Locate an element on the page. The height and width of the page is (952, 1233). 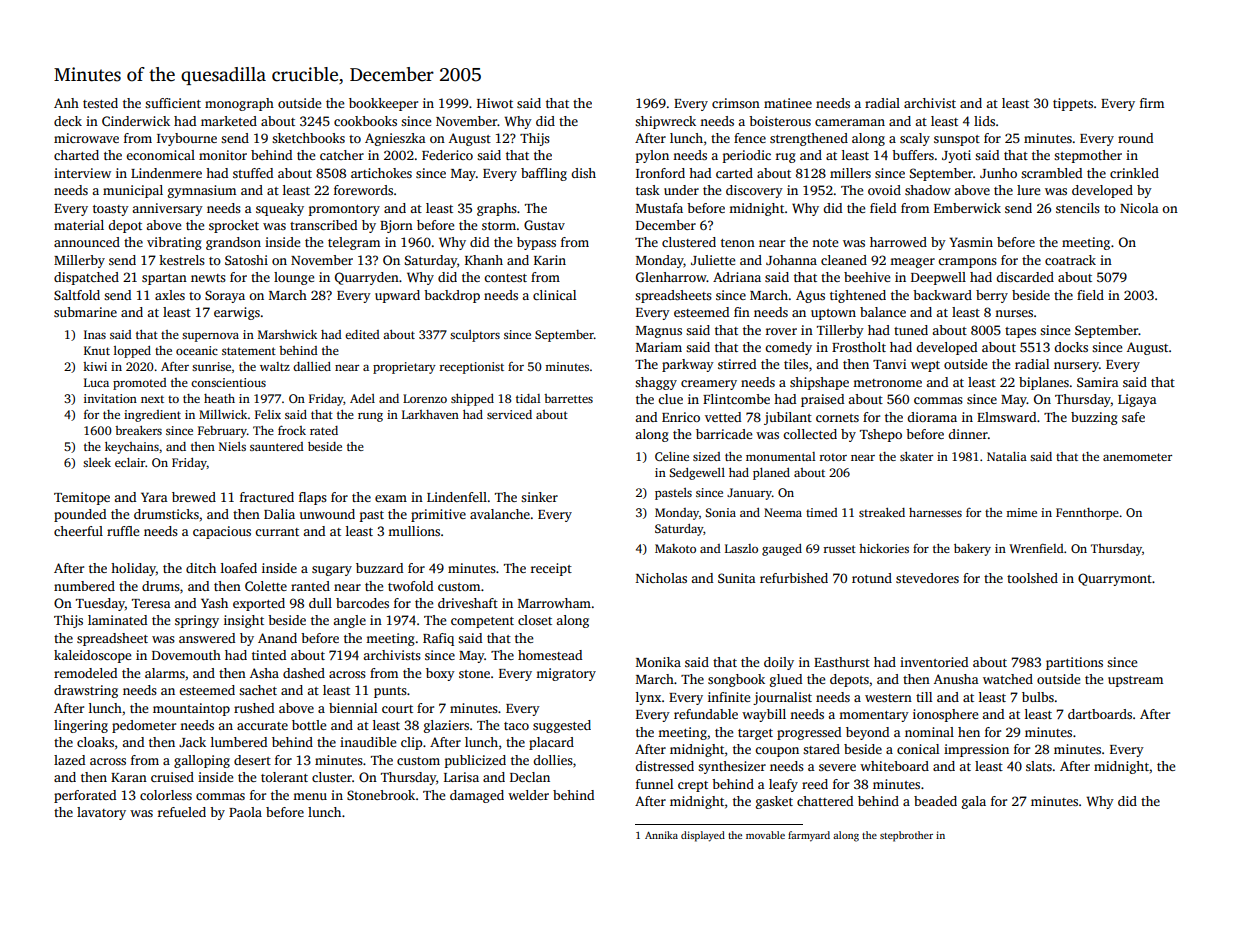
Mustafa is located at coordinates (659, 208).
